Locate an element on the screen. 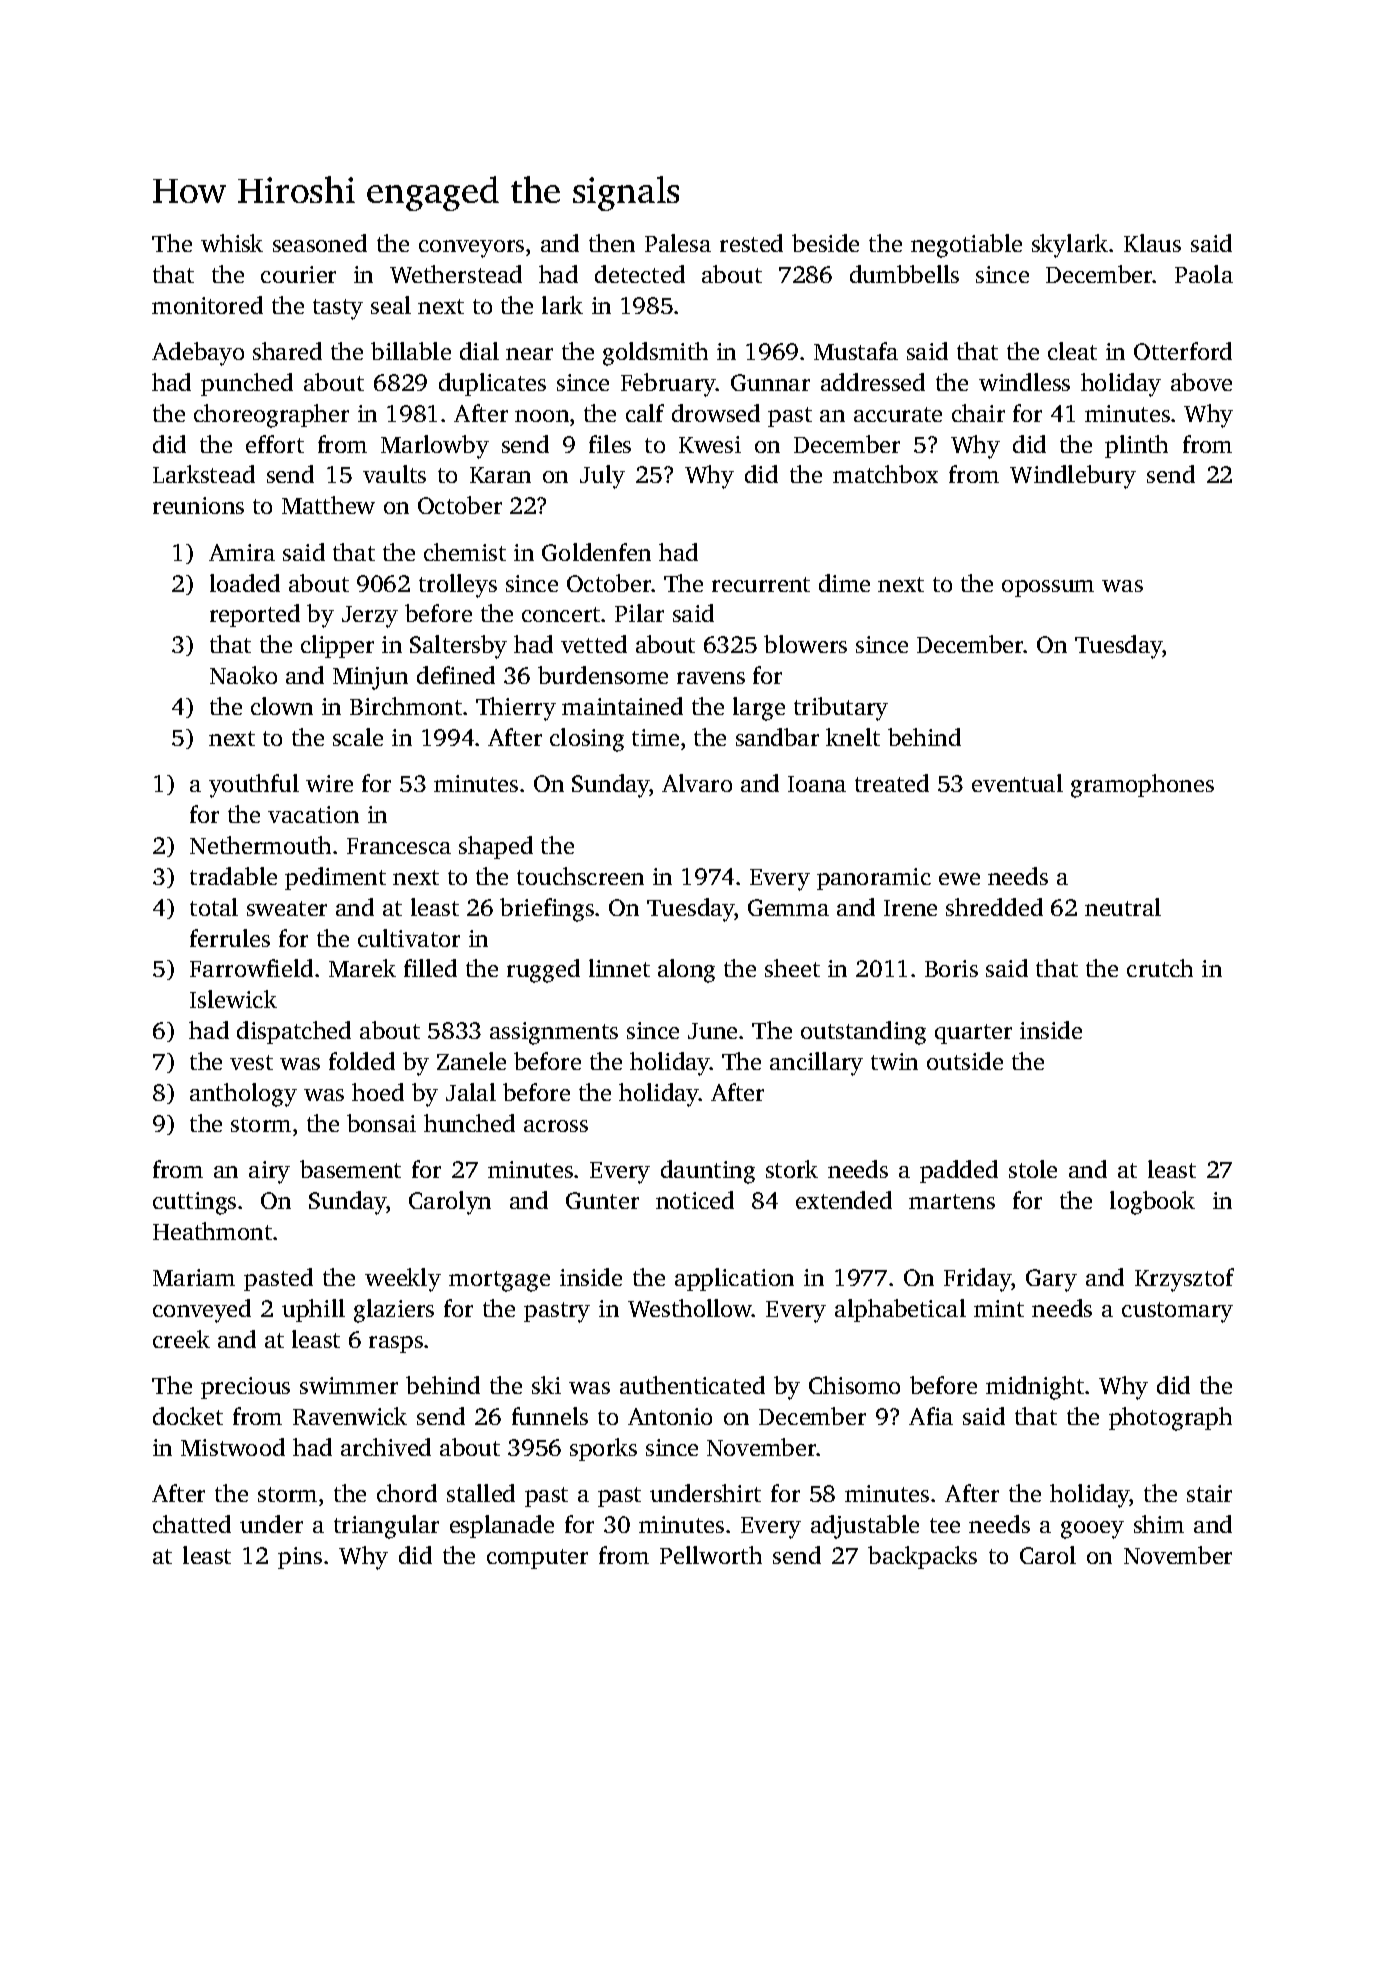 Image resolution: width=1386 pixels, height=1969 pixels. seasoned is located at coordinates (320, 243).
